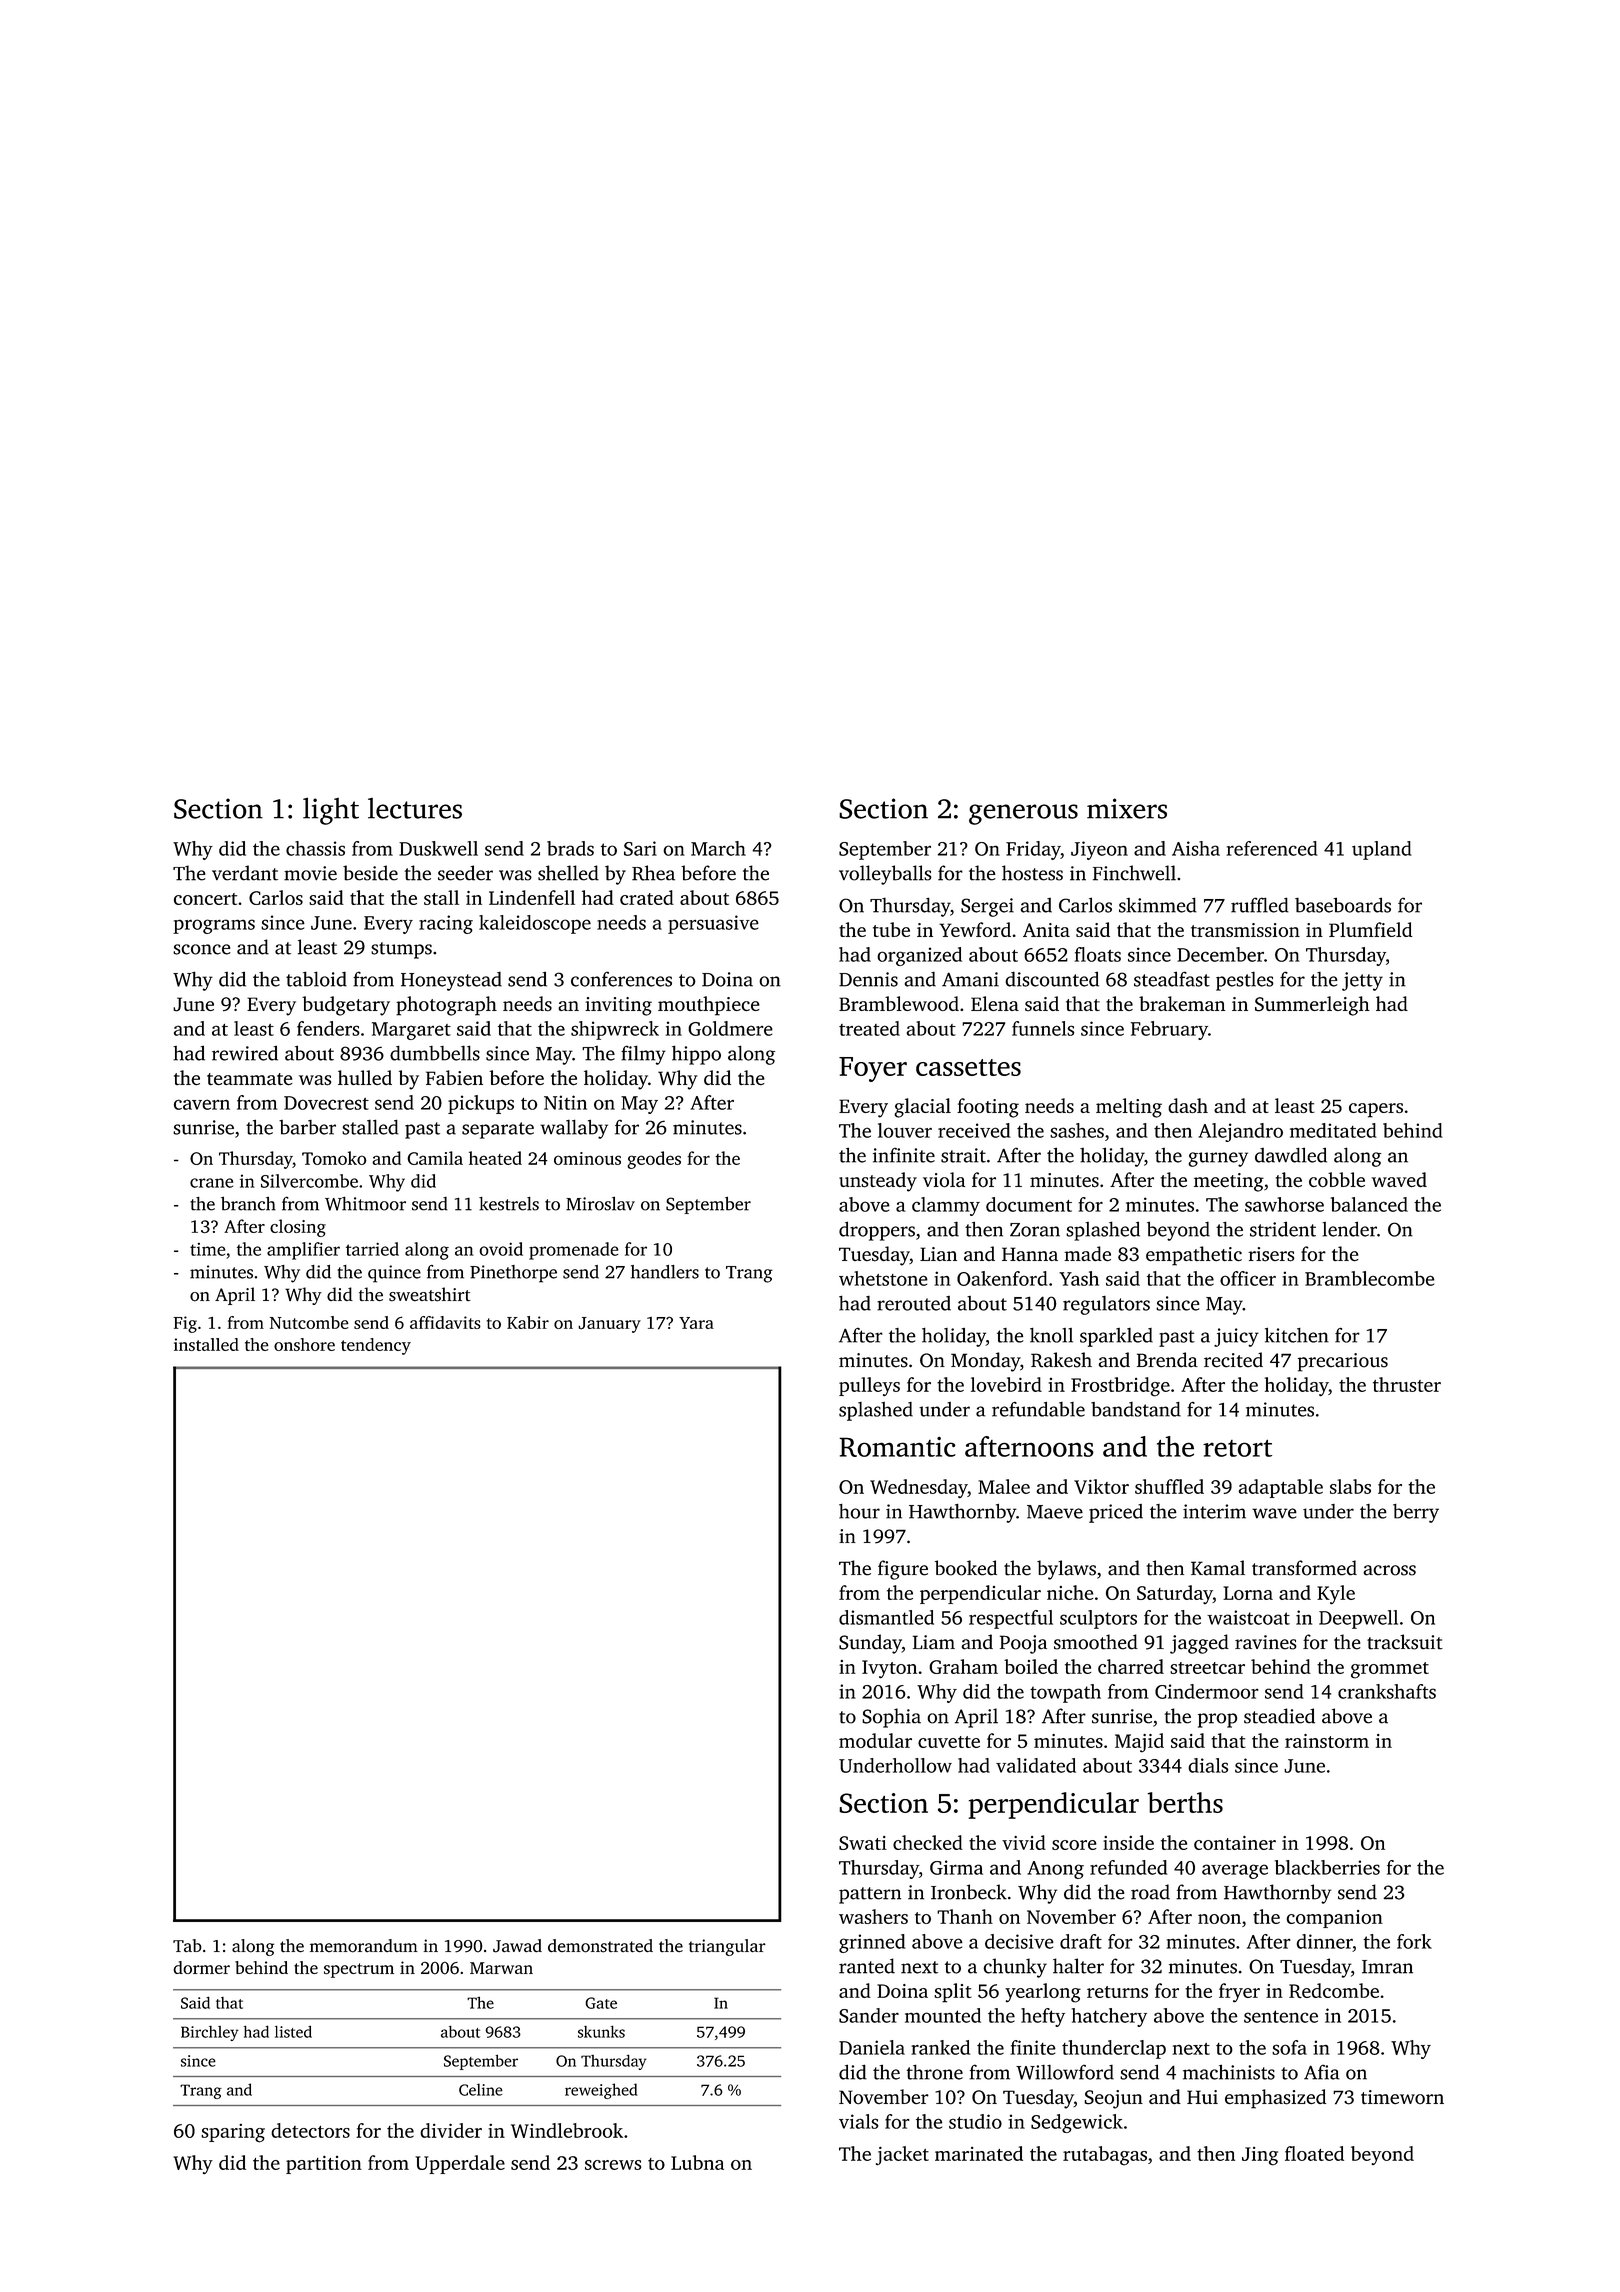  Describe the element at coordinates (310, 2130) in the document. I see `detectors` at that location.
